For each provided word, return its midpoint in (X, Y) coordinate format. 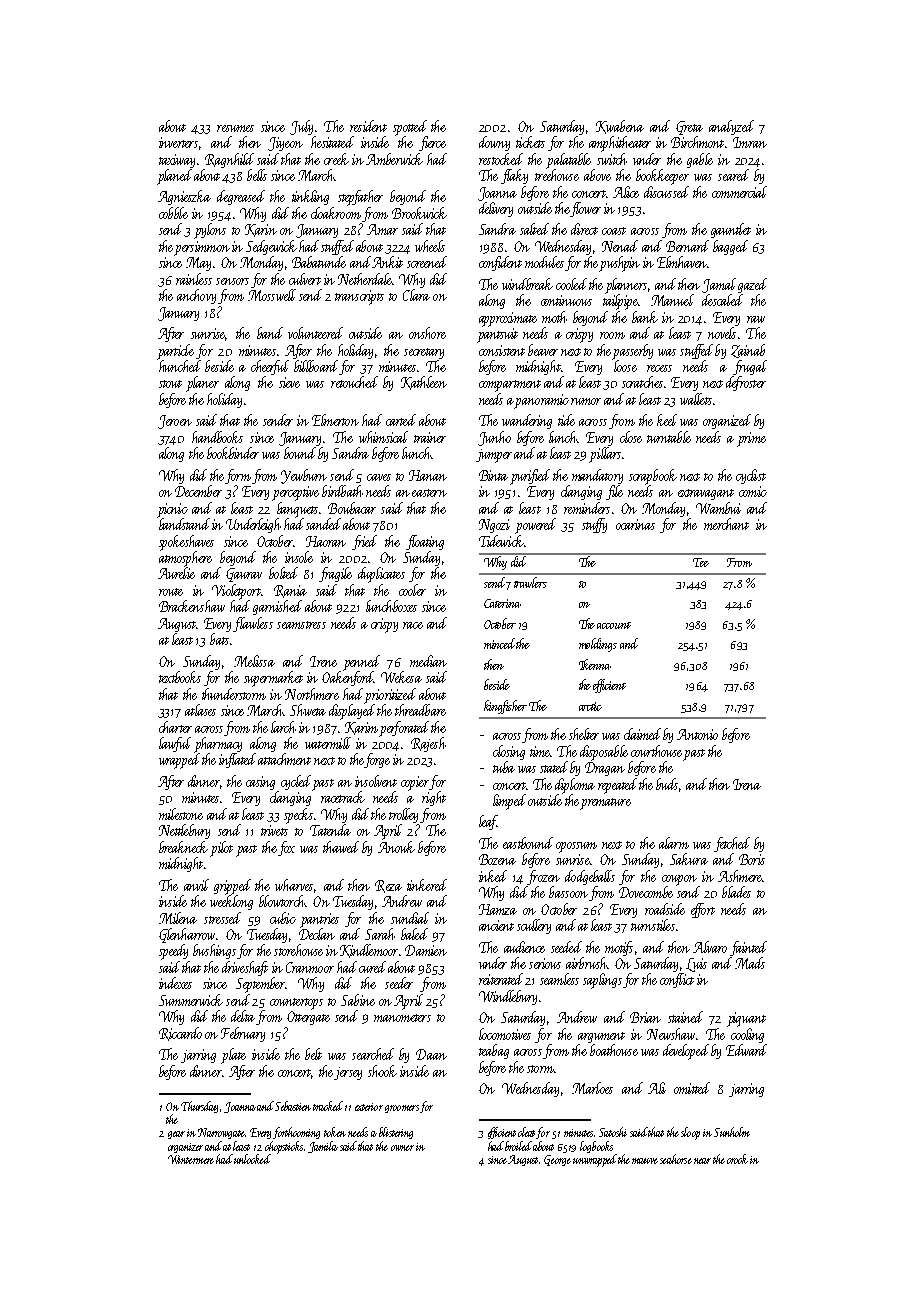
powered (535, 526)
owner (402, 1148)
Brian (645, 1017)
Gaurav (244, 575)
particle (175, 352)
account (614, 625)
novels (722, 333)
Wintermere (191, 1159)
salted (534, 229)
